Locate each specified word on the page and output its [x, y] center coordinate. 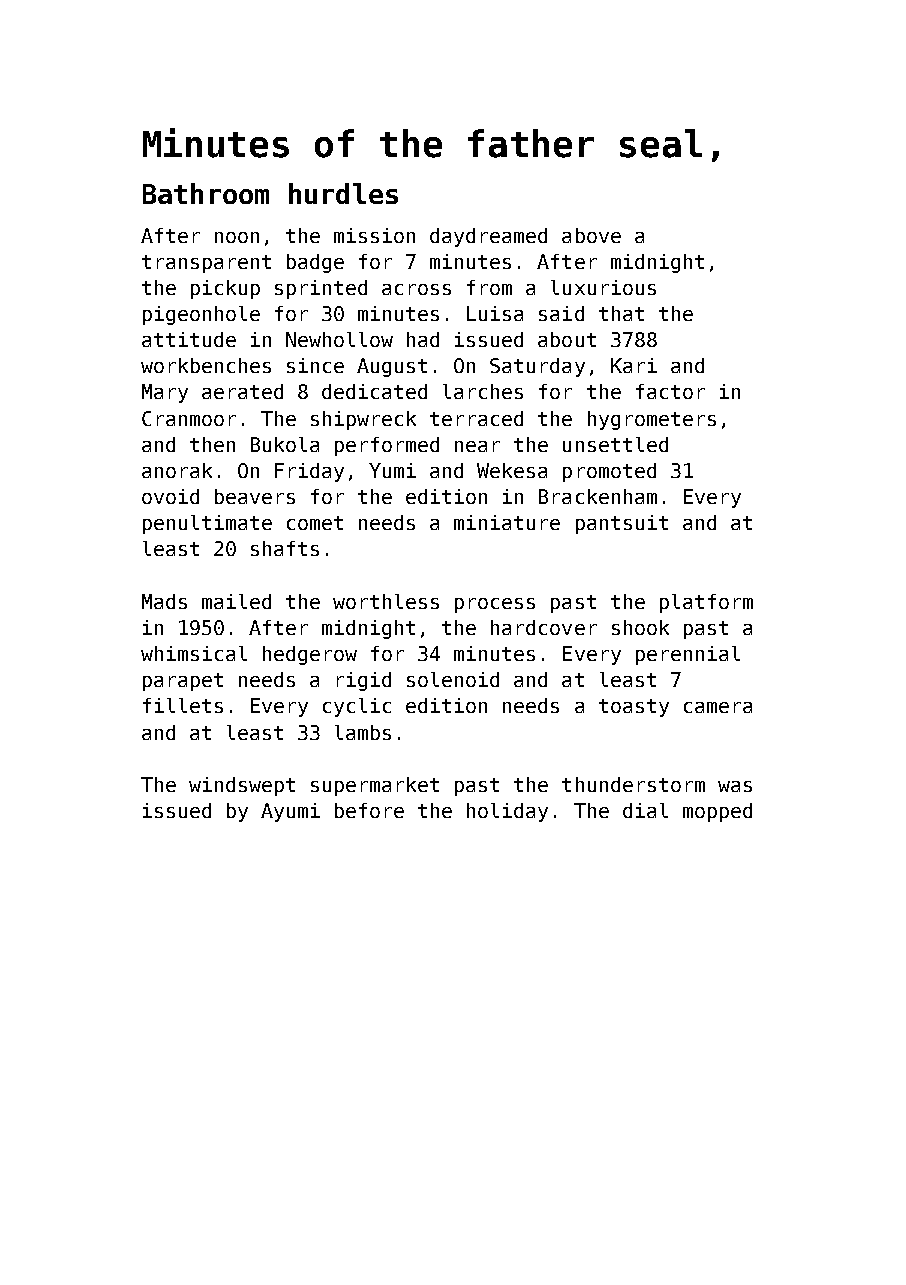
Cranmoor [189, 418]
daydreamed [488, 237]
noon [237, 237]
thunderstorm [633, 784]
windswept [242, 786]
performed [387, 446]
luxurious [603, 287]
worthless [386, 601]
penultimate [207, 524]
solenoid [453, 679]
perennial [688, 655]
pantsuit [622, 524]
